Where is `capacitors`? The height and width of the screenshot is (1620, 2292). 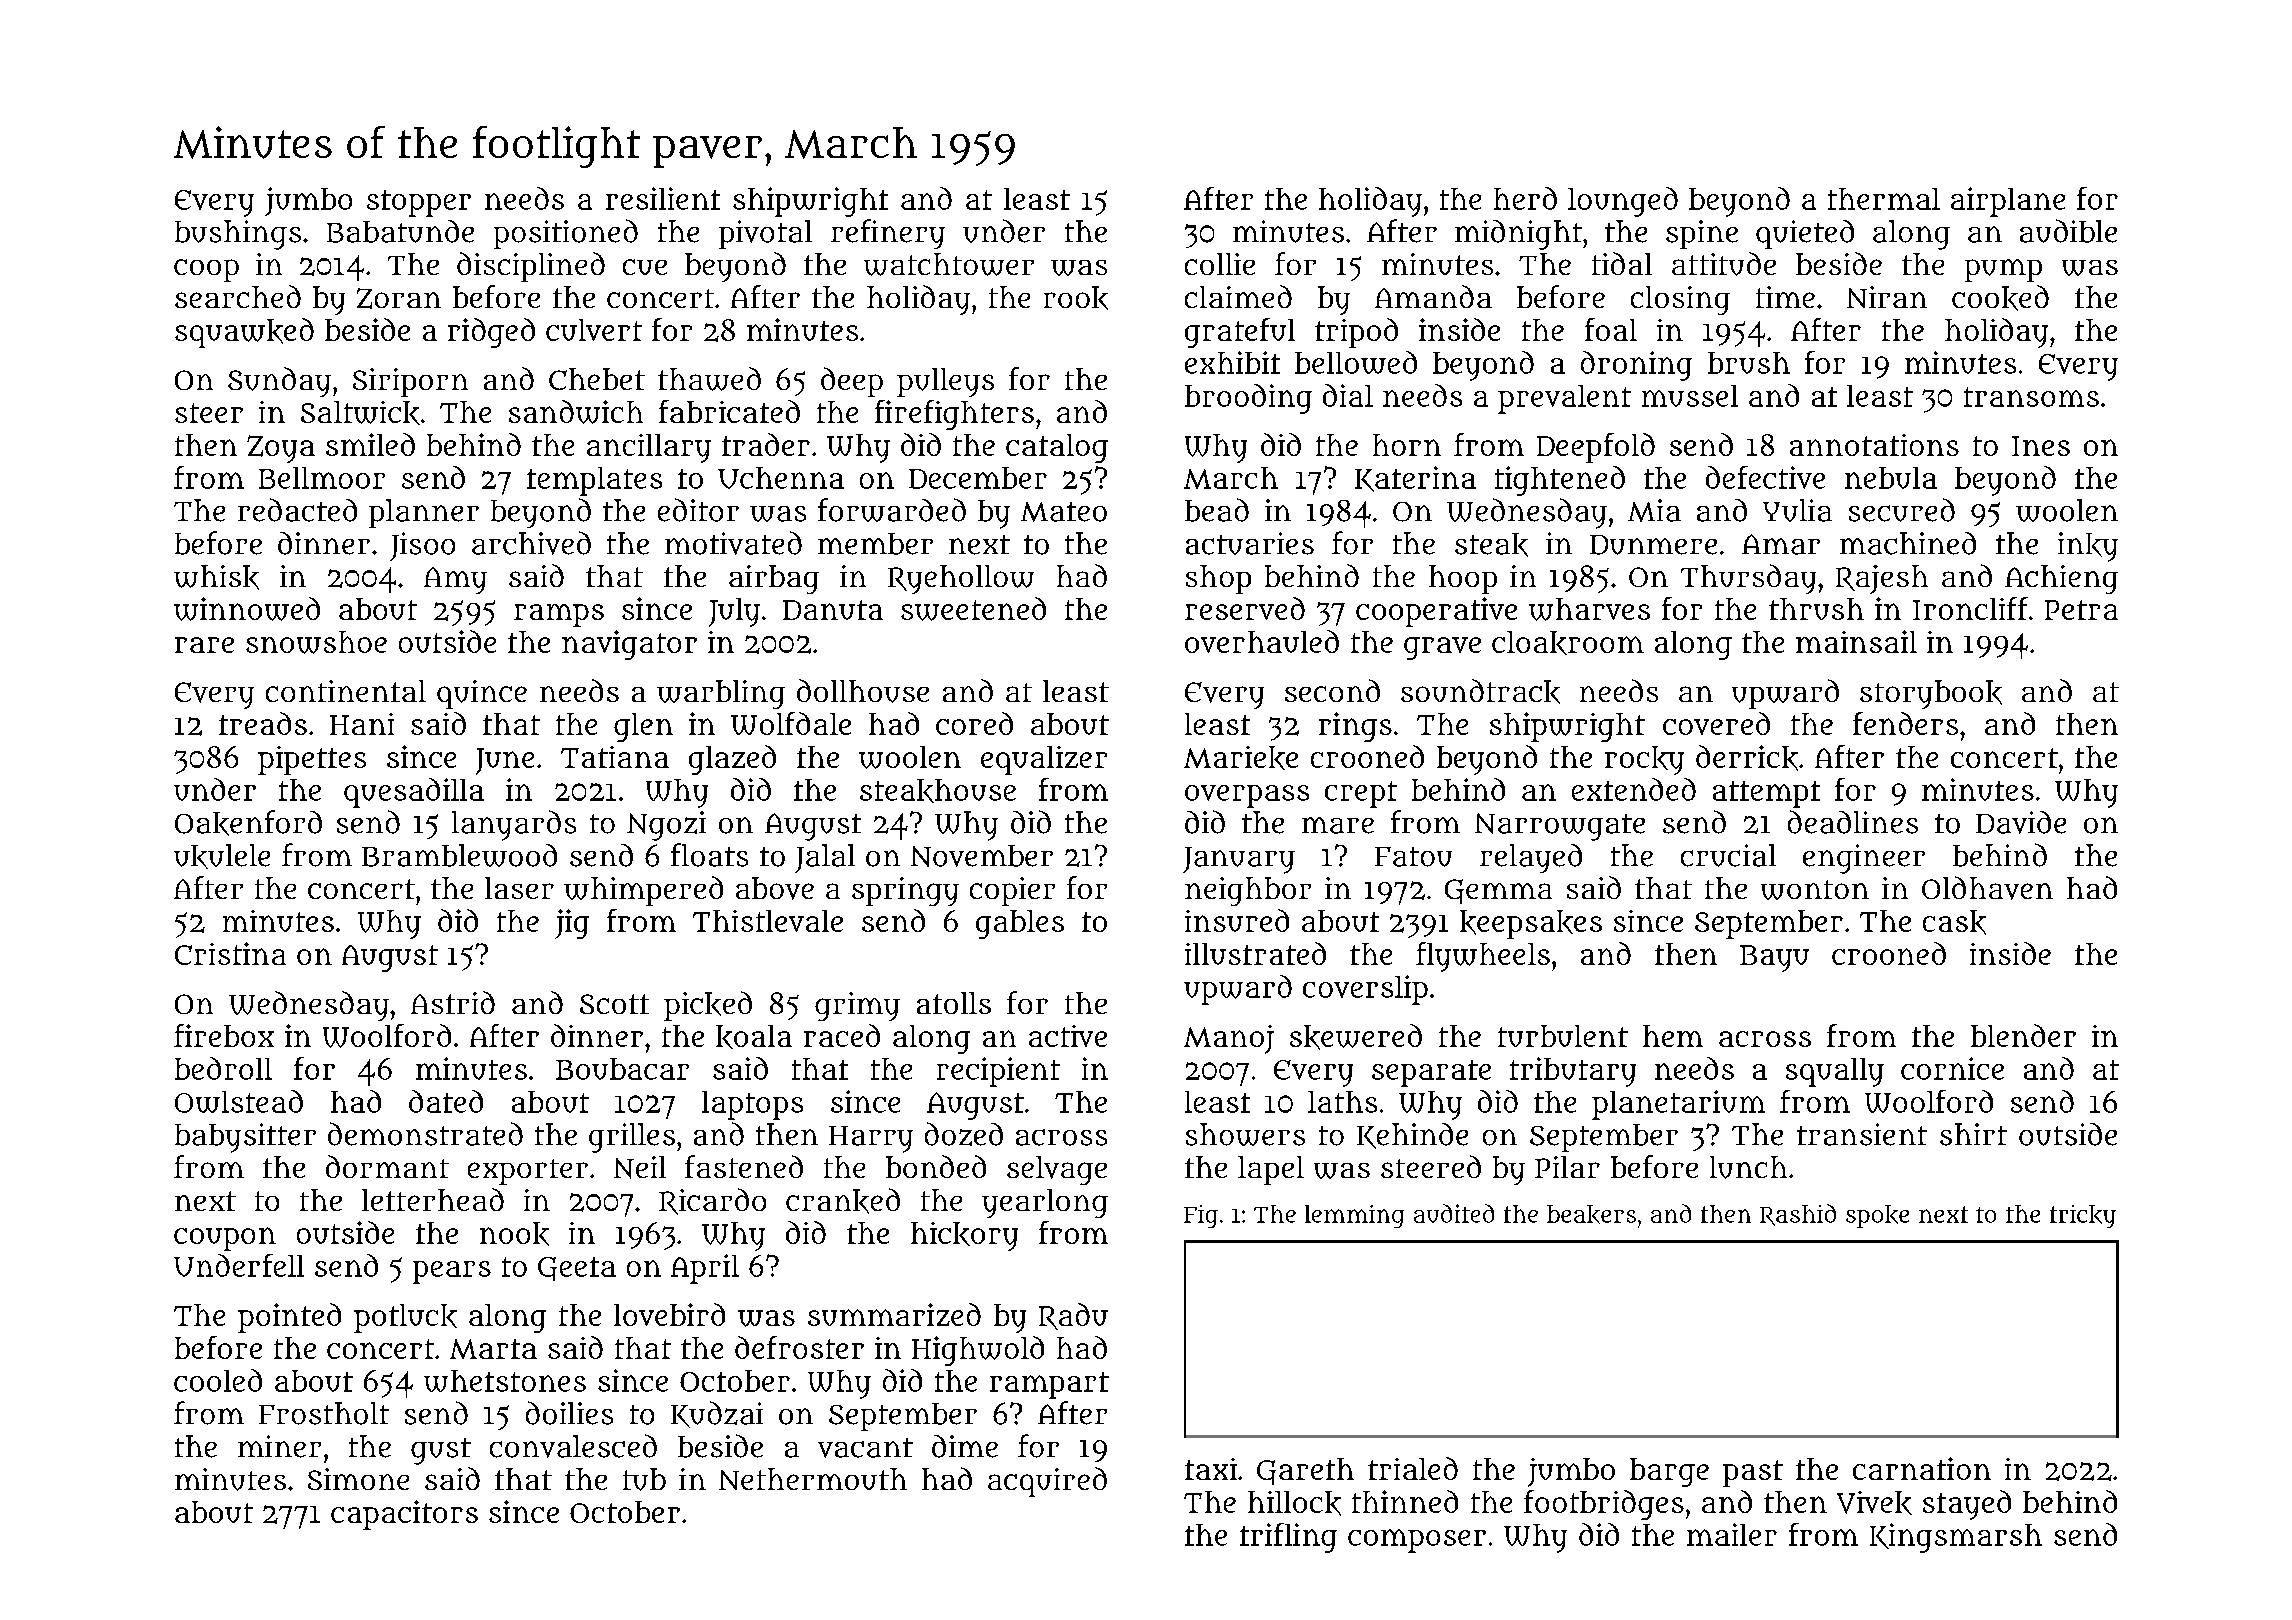 capacitors is located at coordinates (404, 1515).
